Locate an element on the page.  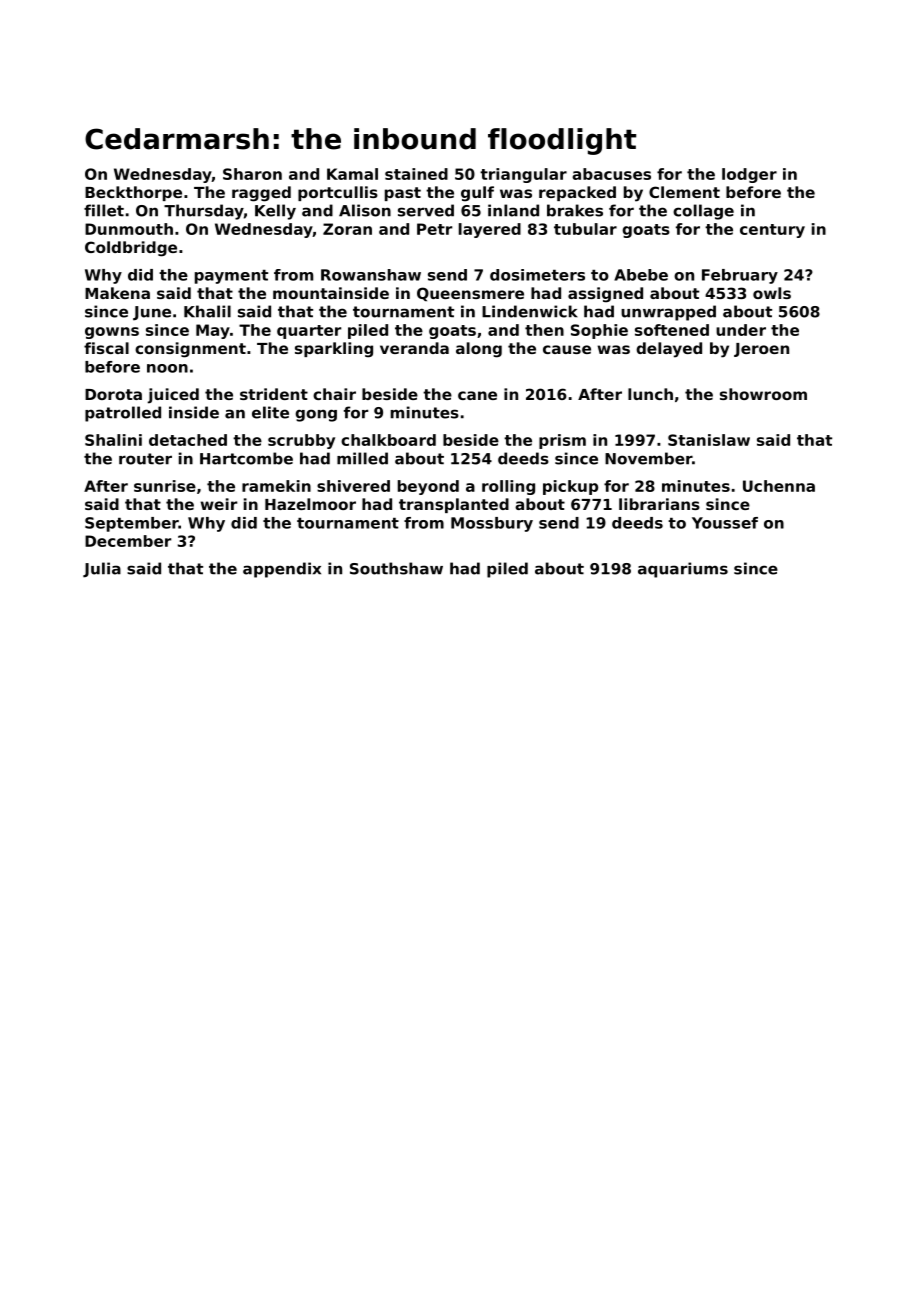
lodger is located at coordinates (749, 175).
